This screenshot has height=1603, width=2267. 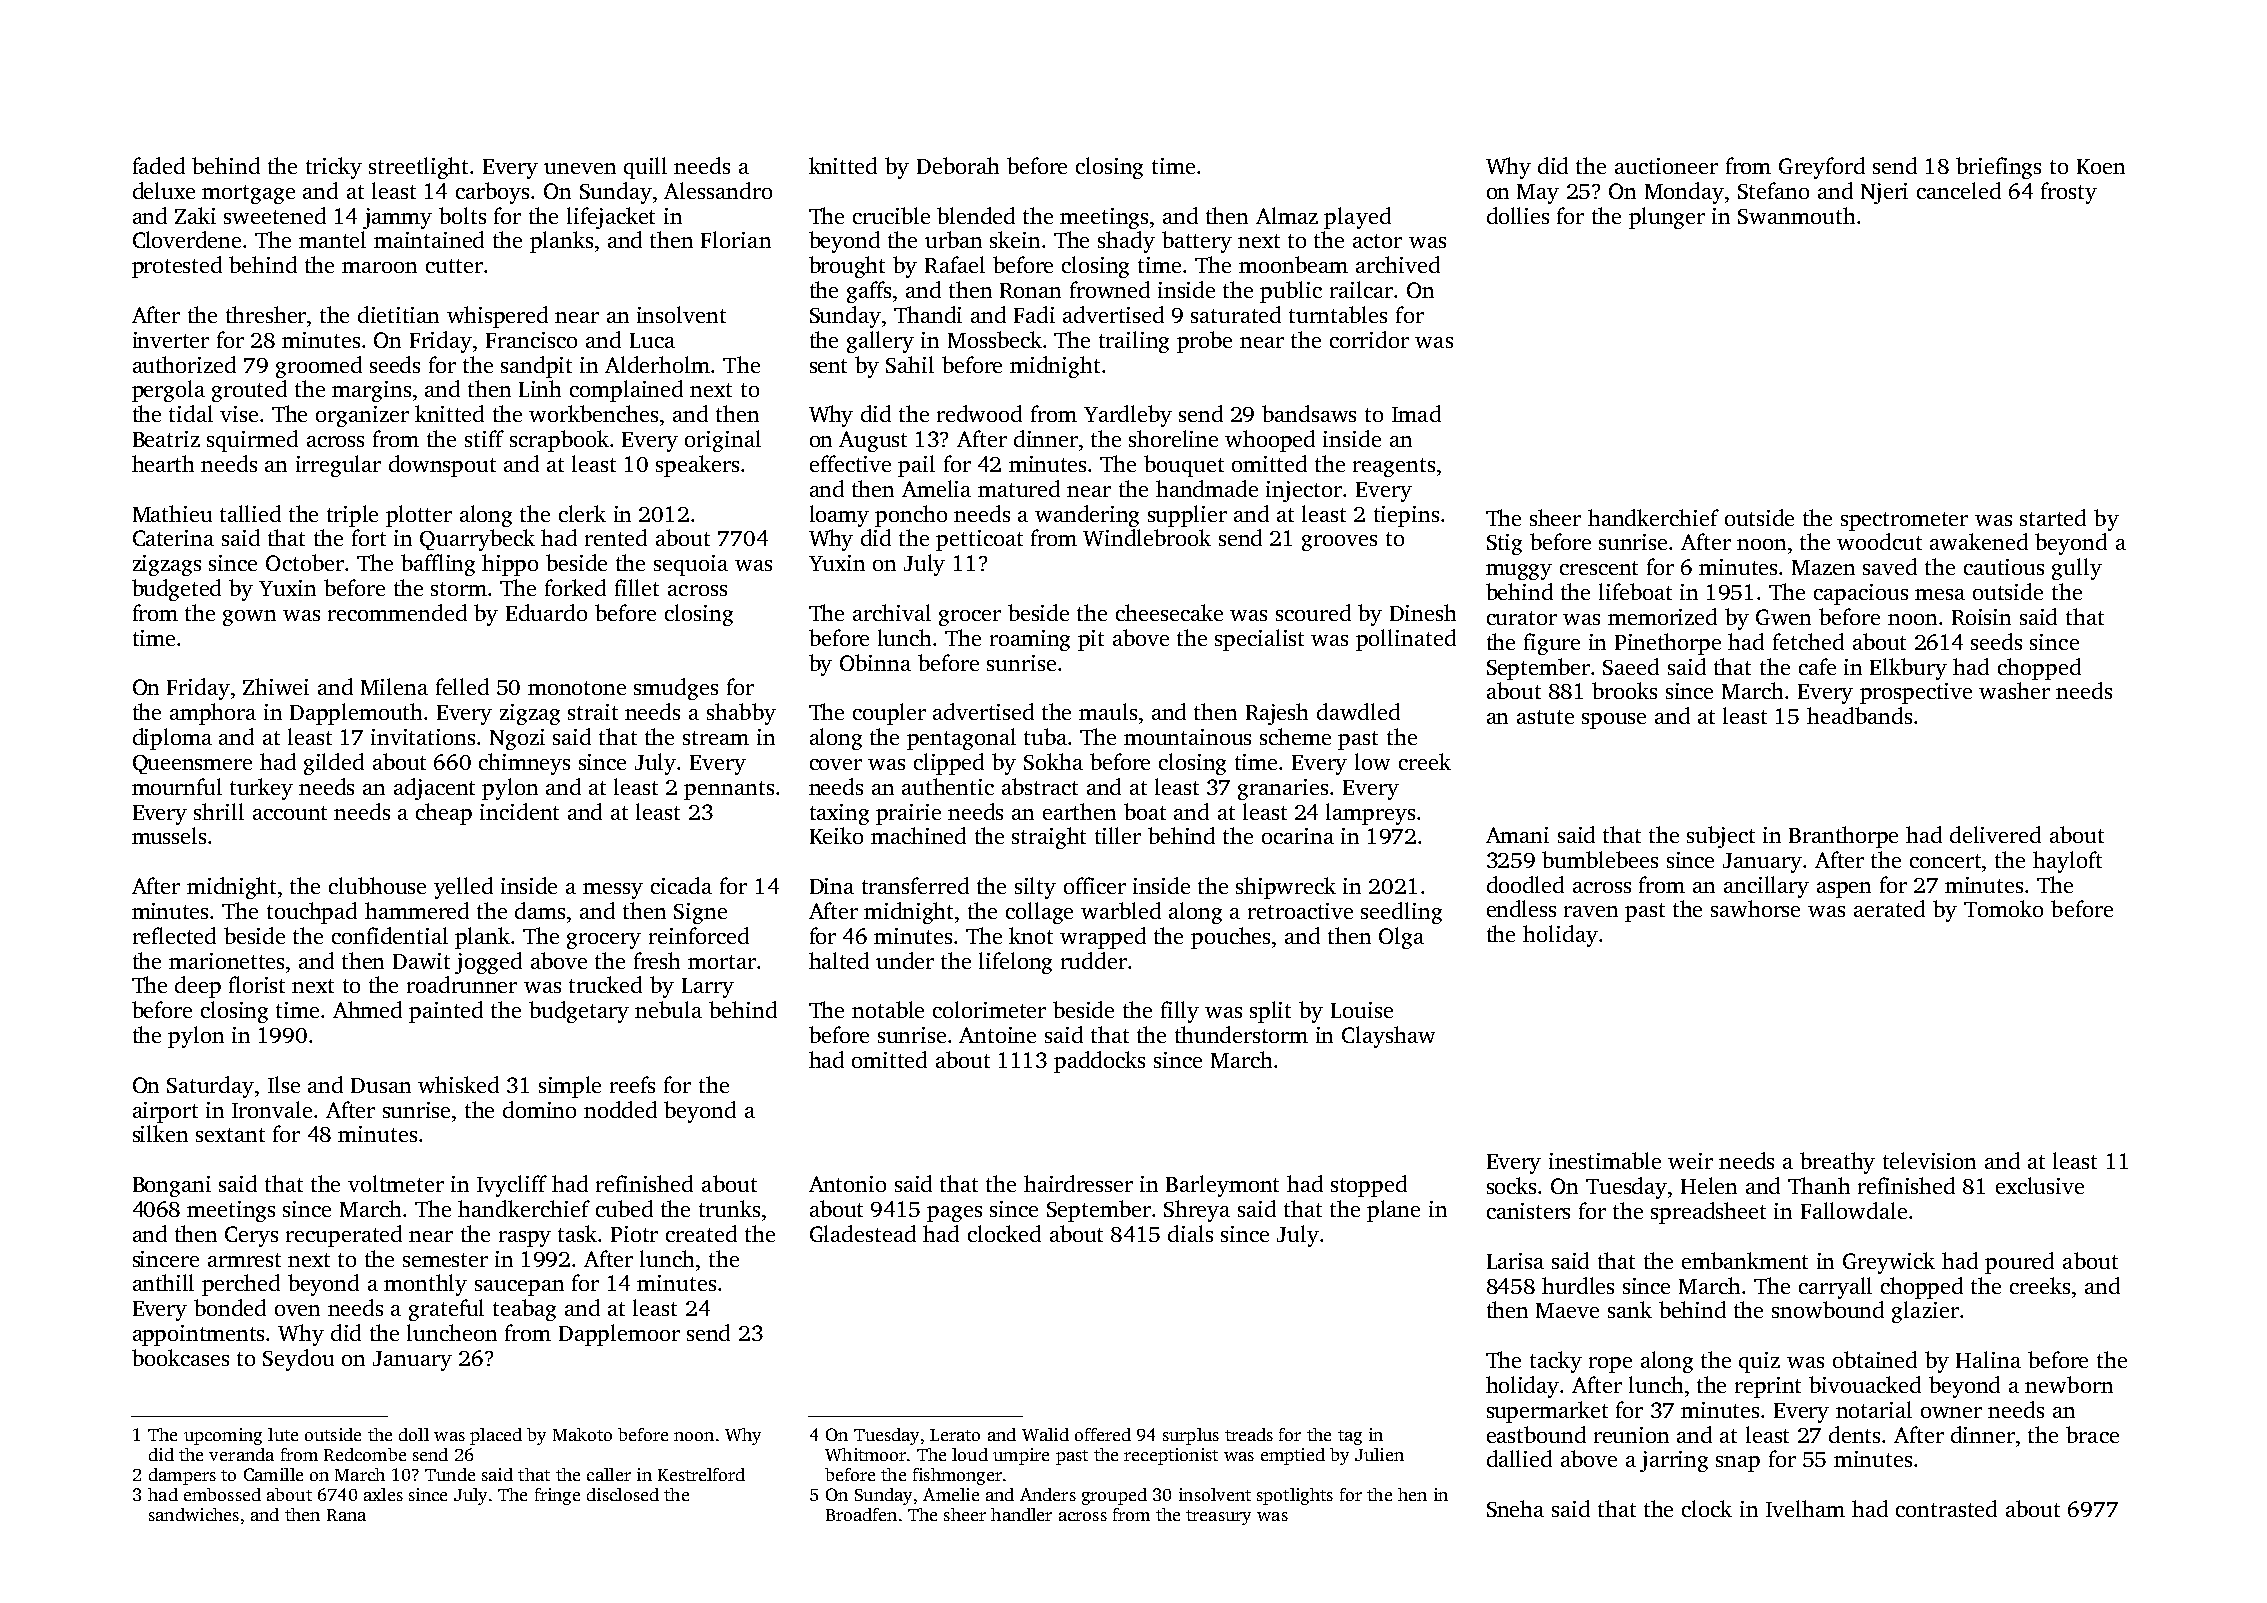 What do you see at coordinates (1078, 1183) in the screenshot?
I see `hairdresser` at bounding box center [1078, 1183].
